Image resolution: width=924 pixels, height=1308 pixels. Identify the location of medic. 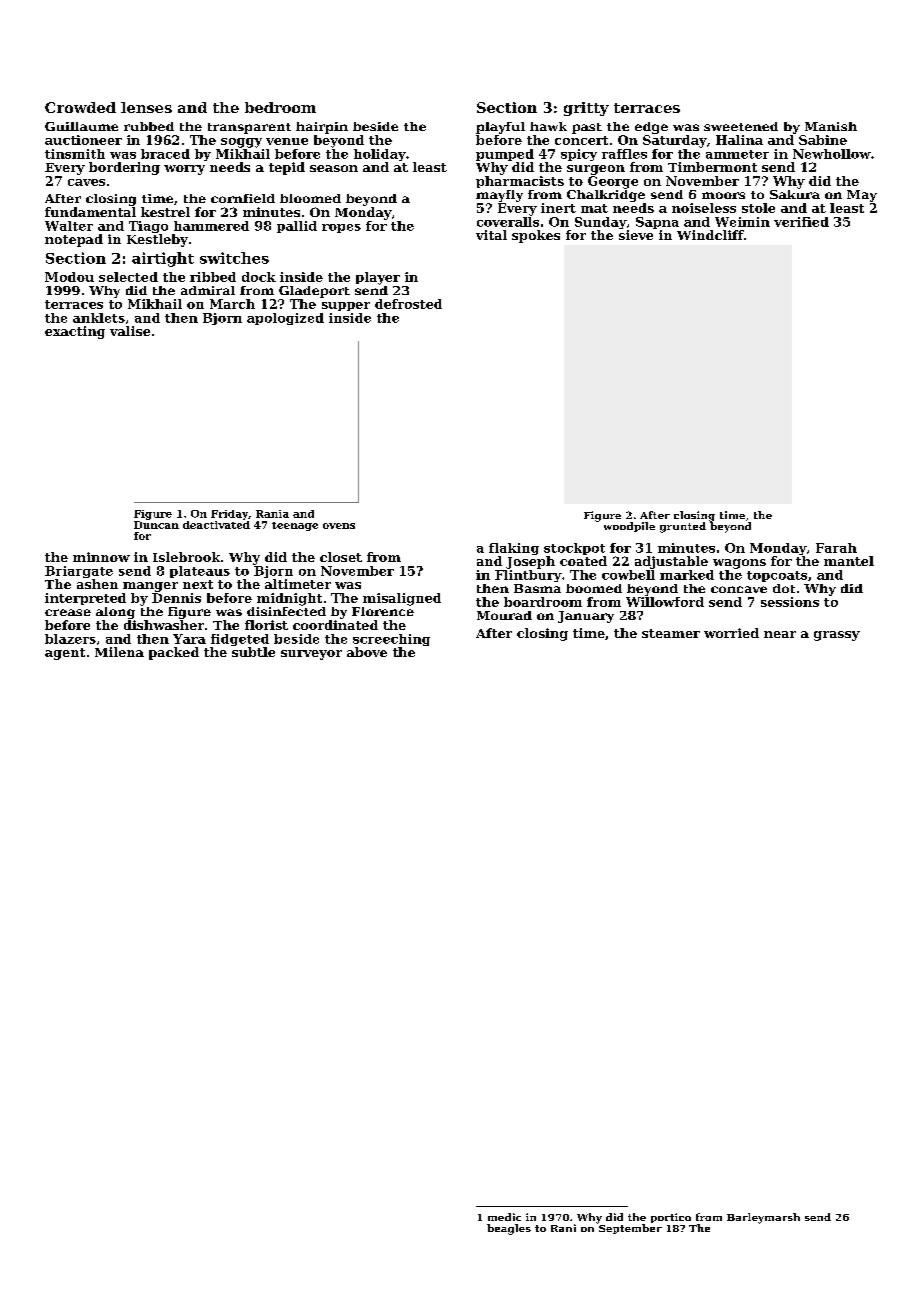
(504, 1217).
